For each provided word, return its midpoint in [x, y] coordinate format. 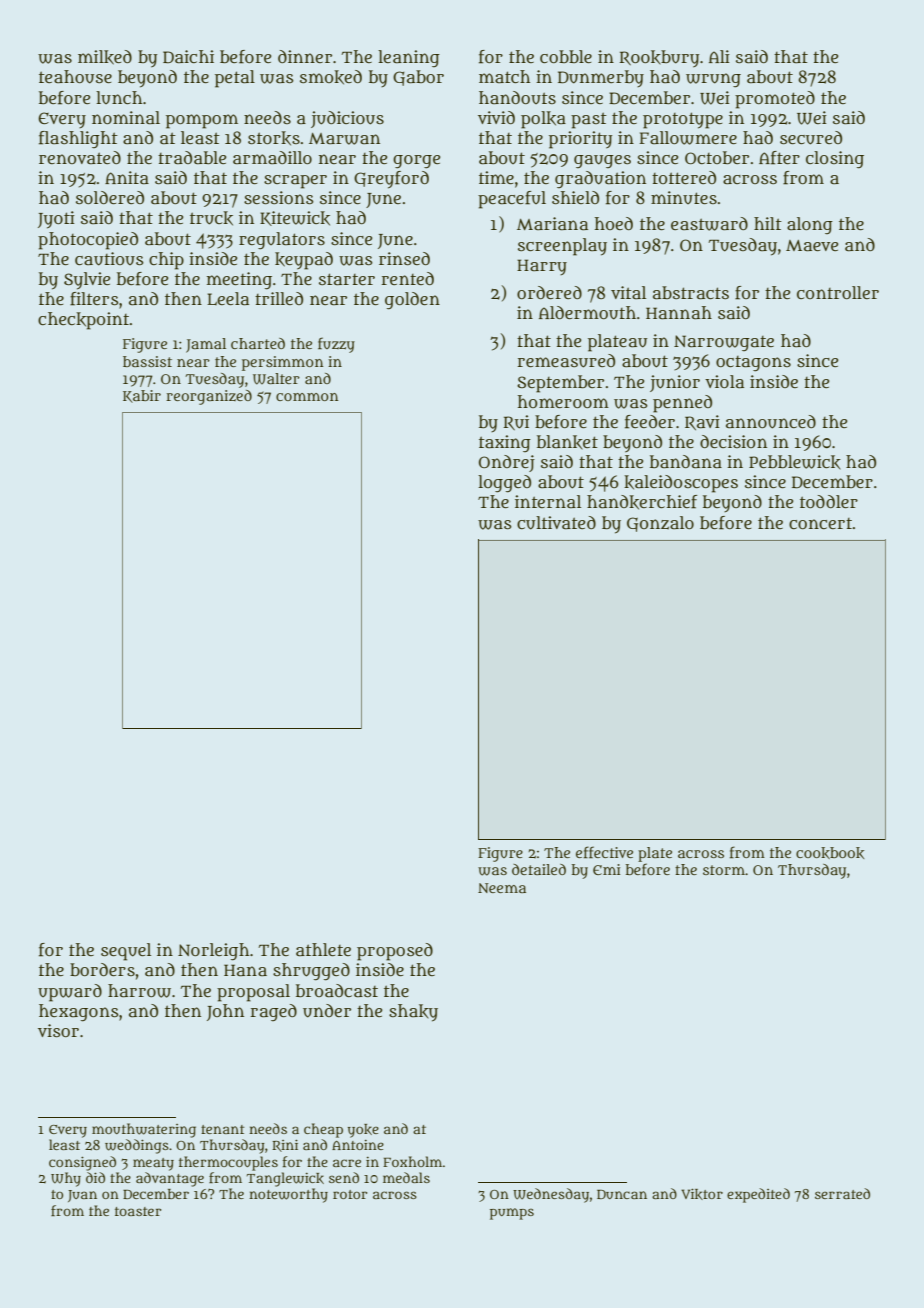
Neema [502, 888]
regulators [282, 241]
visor [58, 1030]
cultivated [556, 523]
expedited [758, 1195]
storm [724, 870]
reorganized [209, 397]
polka [543, 120]
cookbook [830, 853]
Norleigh [213, 952]
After [779, 158]
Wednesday [551, 1195]
